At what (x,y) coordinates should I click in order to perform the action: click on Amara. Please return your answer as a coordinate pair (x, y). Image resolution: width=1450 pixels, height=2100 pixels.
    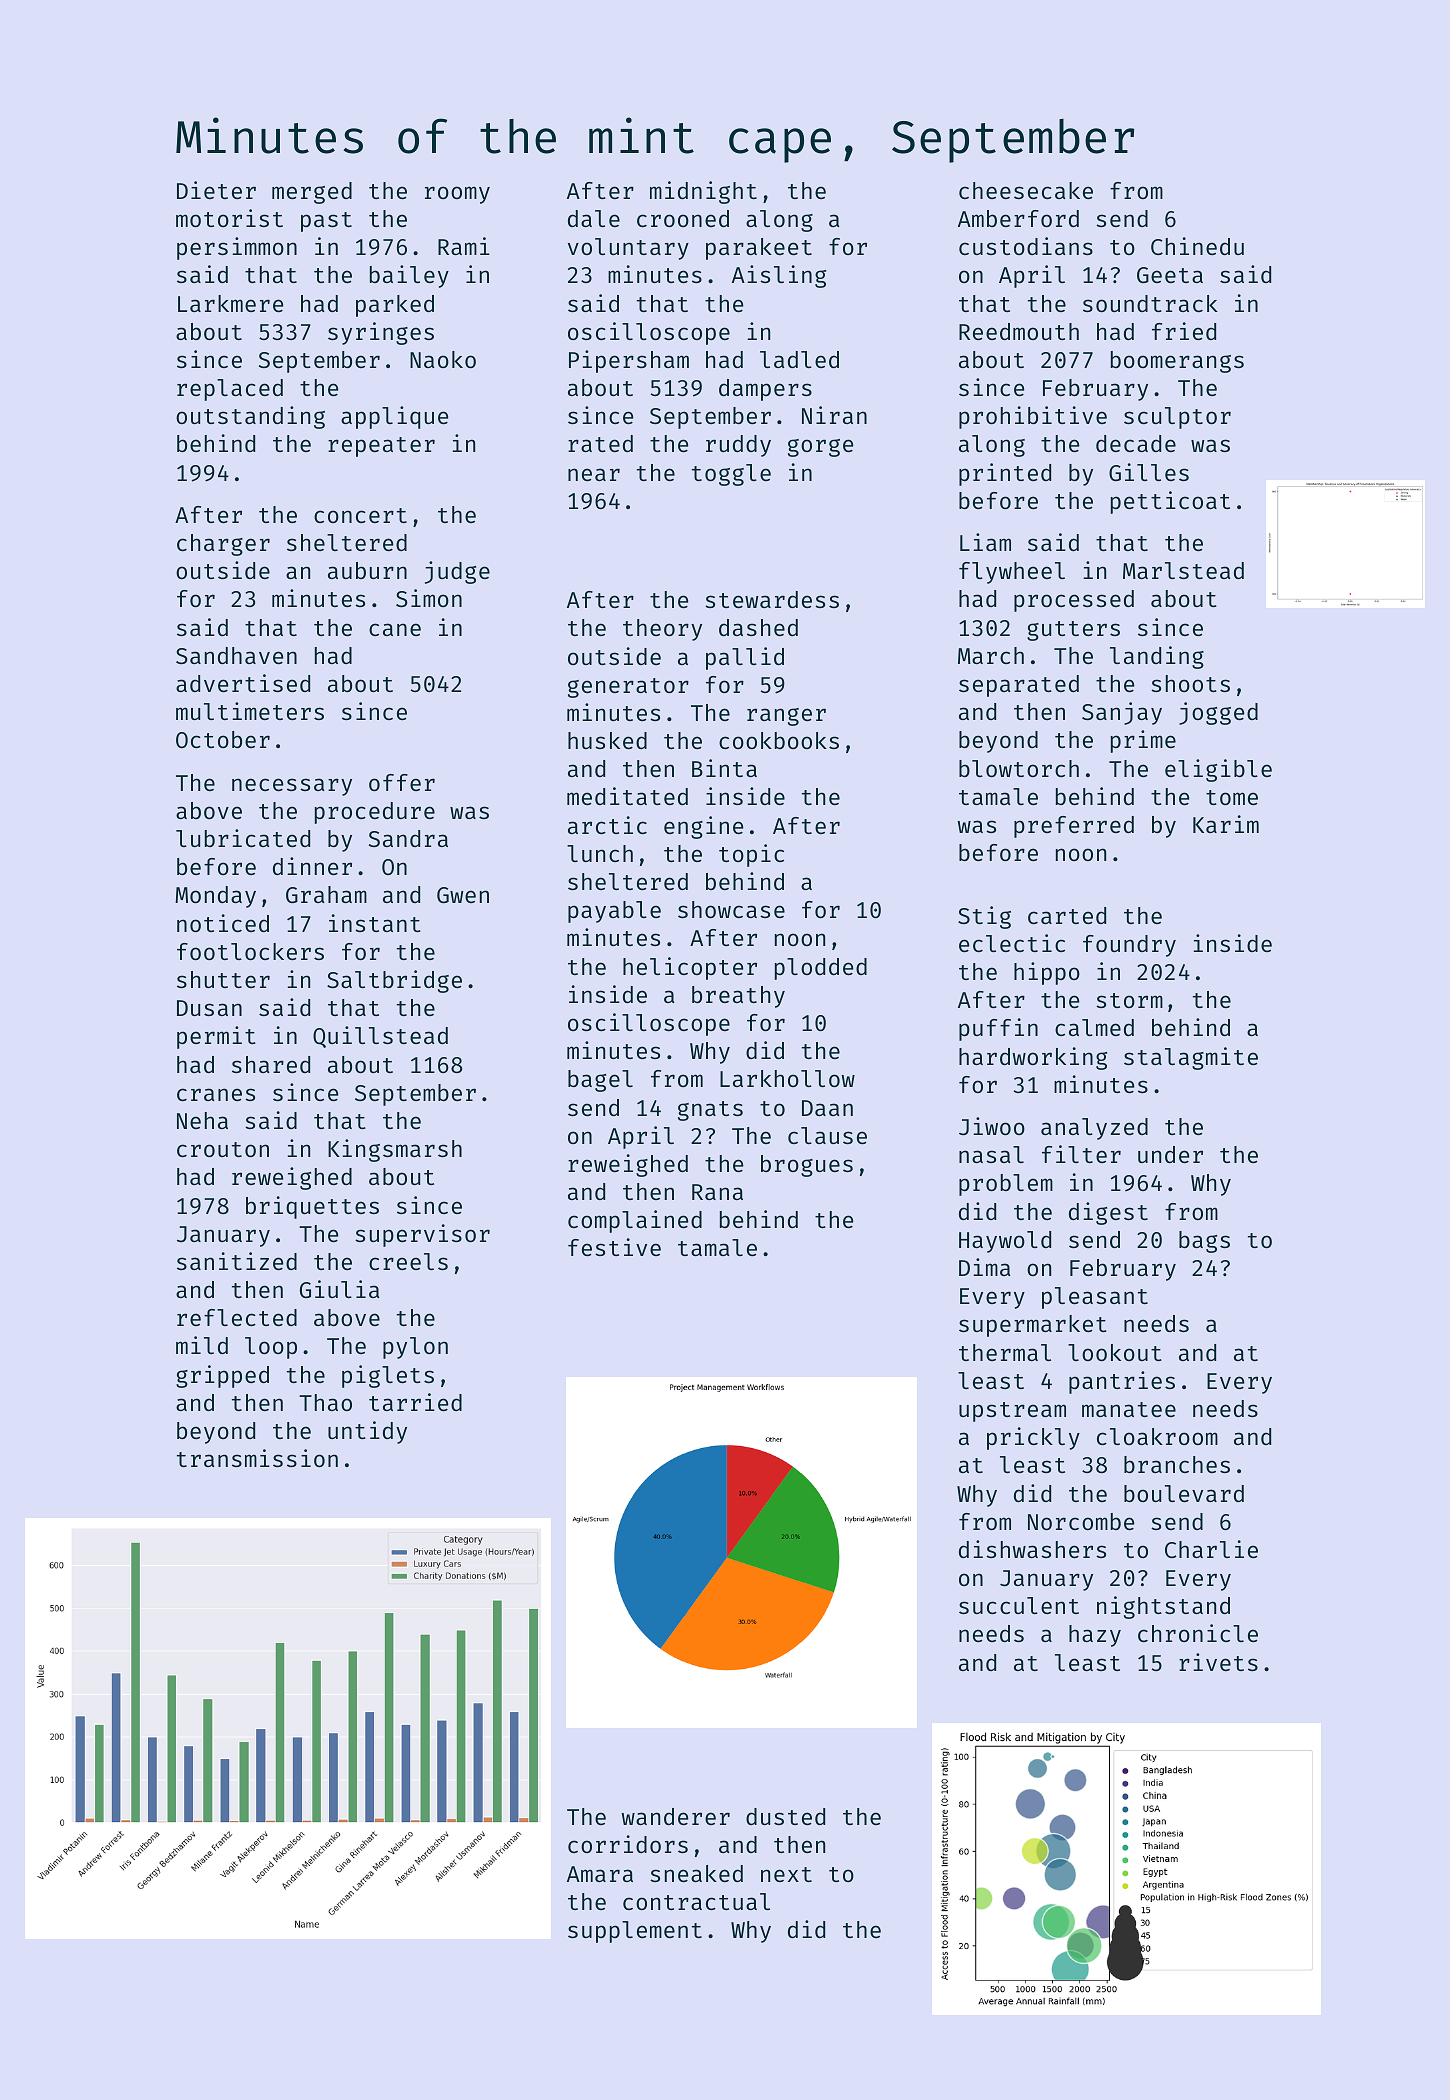
    Looking at the image, I should click on (600, 1874).
